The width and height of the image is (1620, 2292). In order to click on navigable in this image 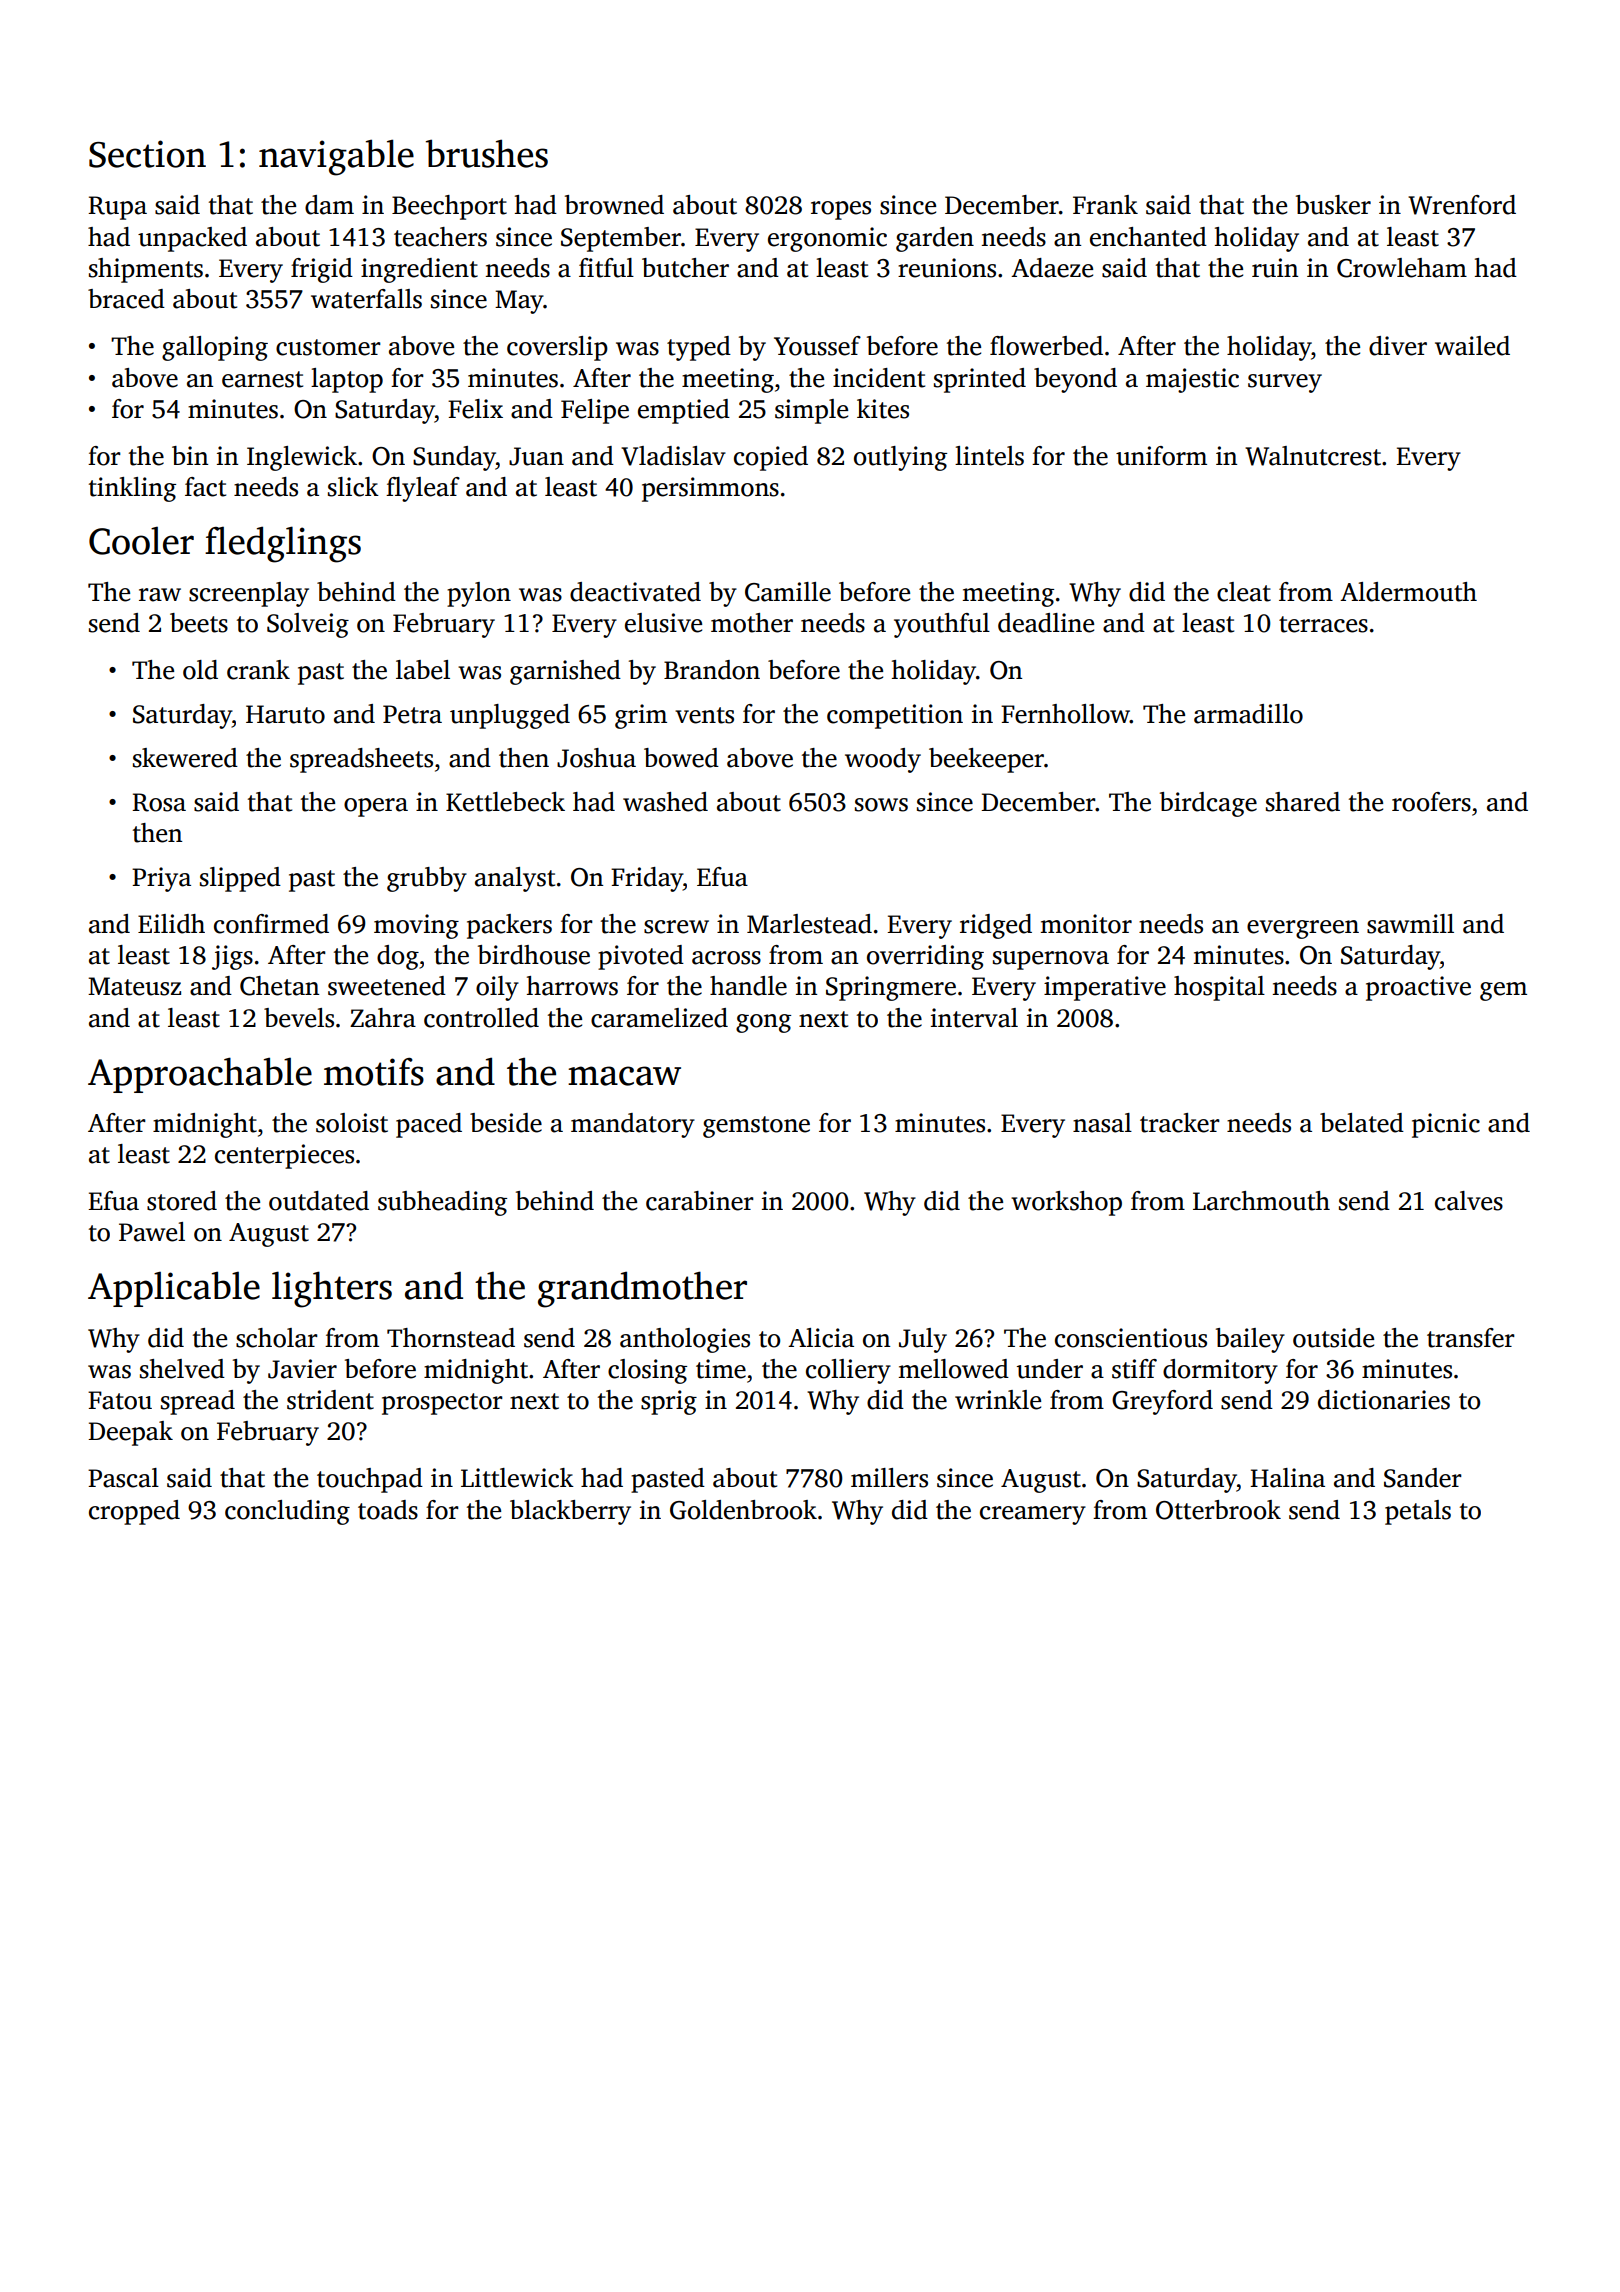, I will do `click(336, 157)`.
